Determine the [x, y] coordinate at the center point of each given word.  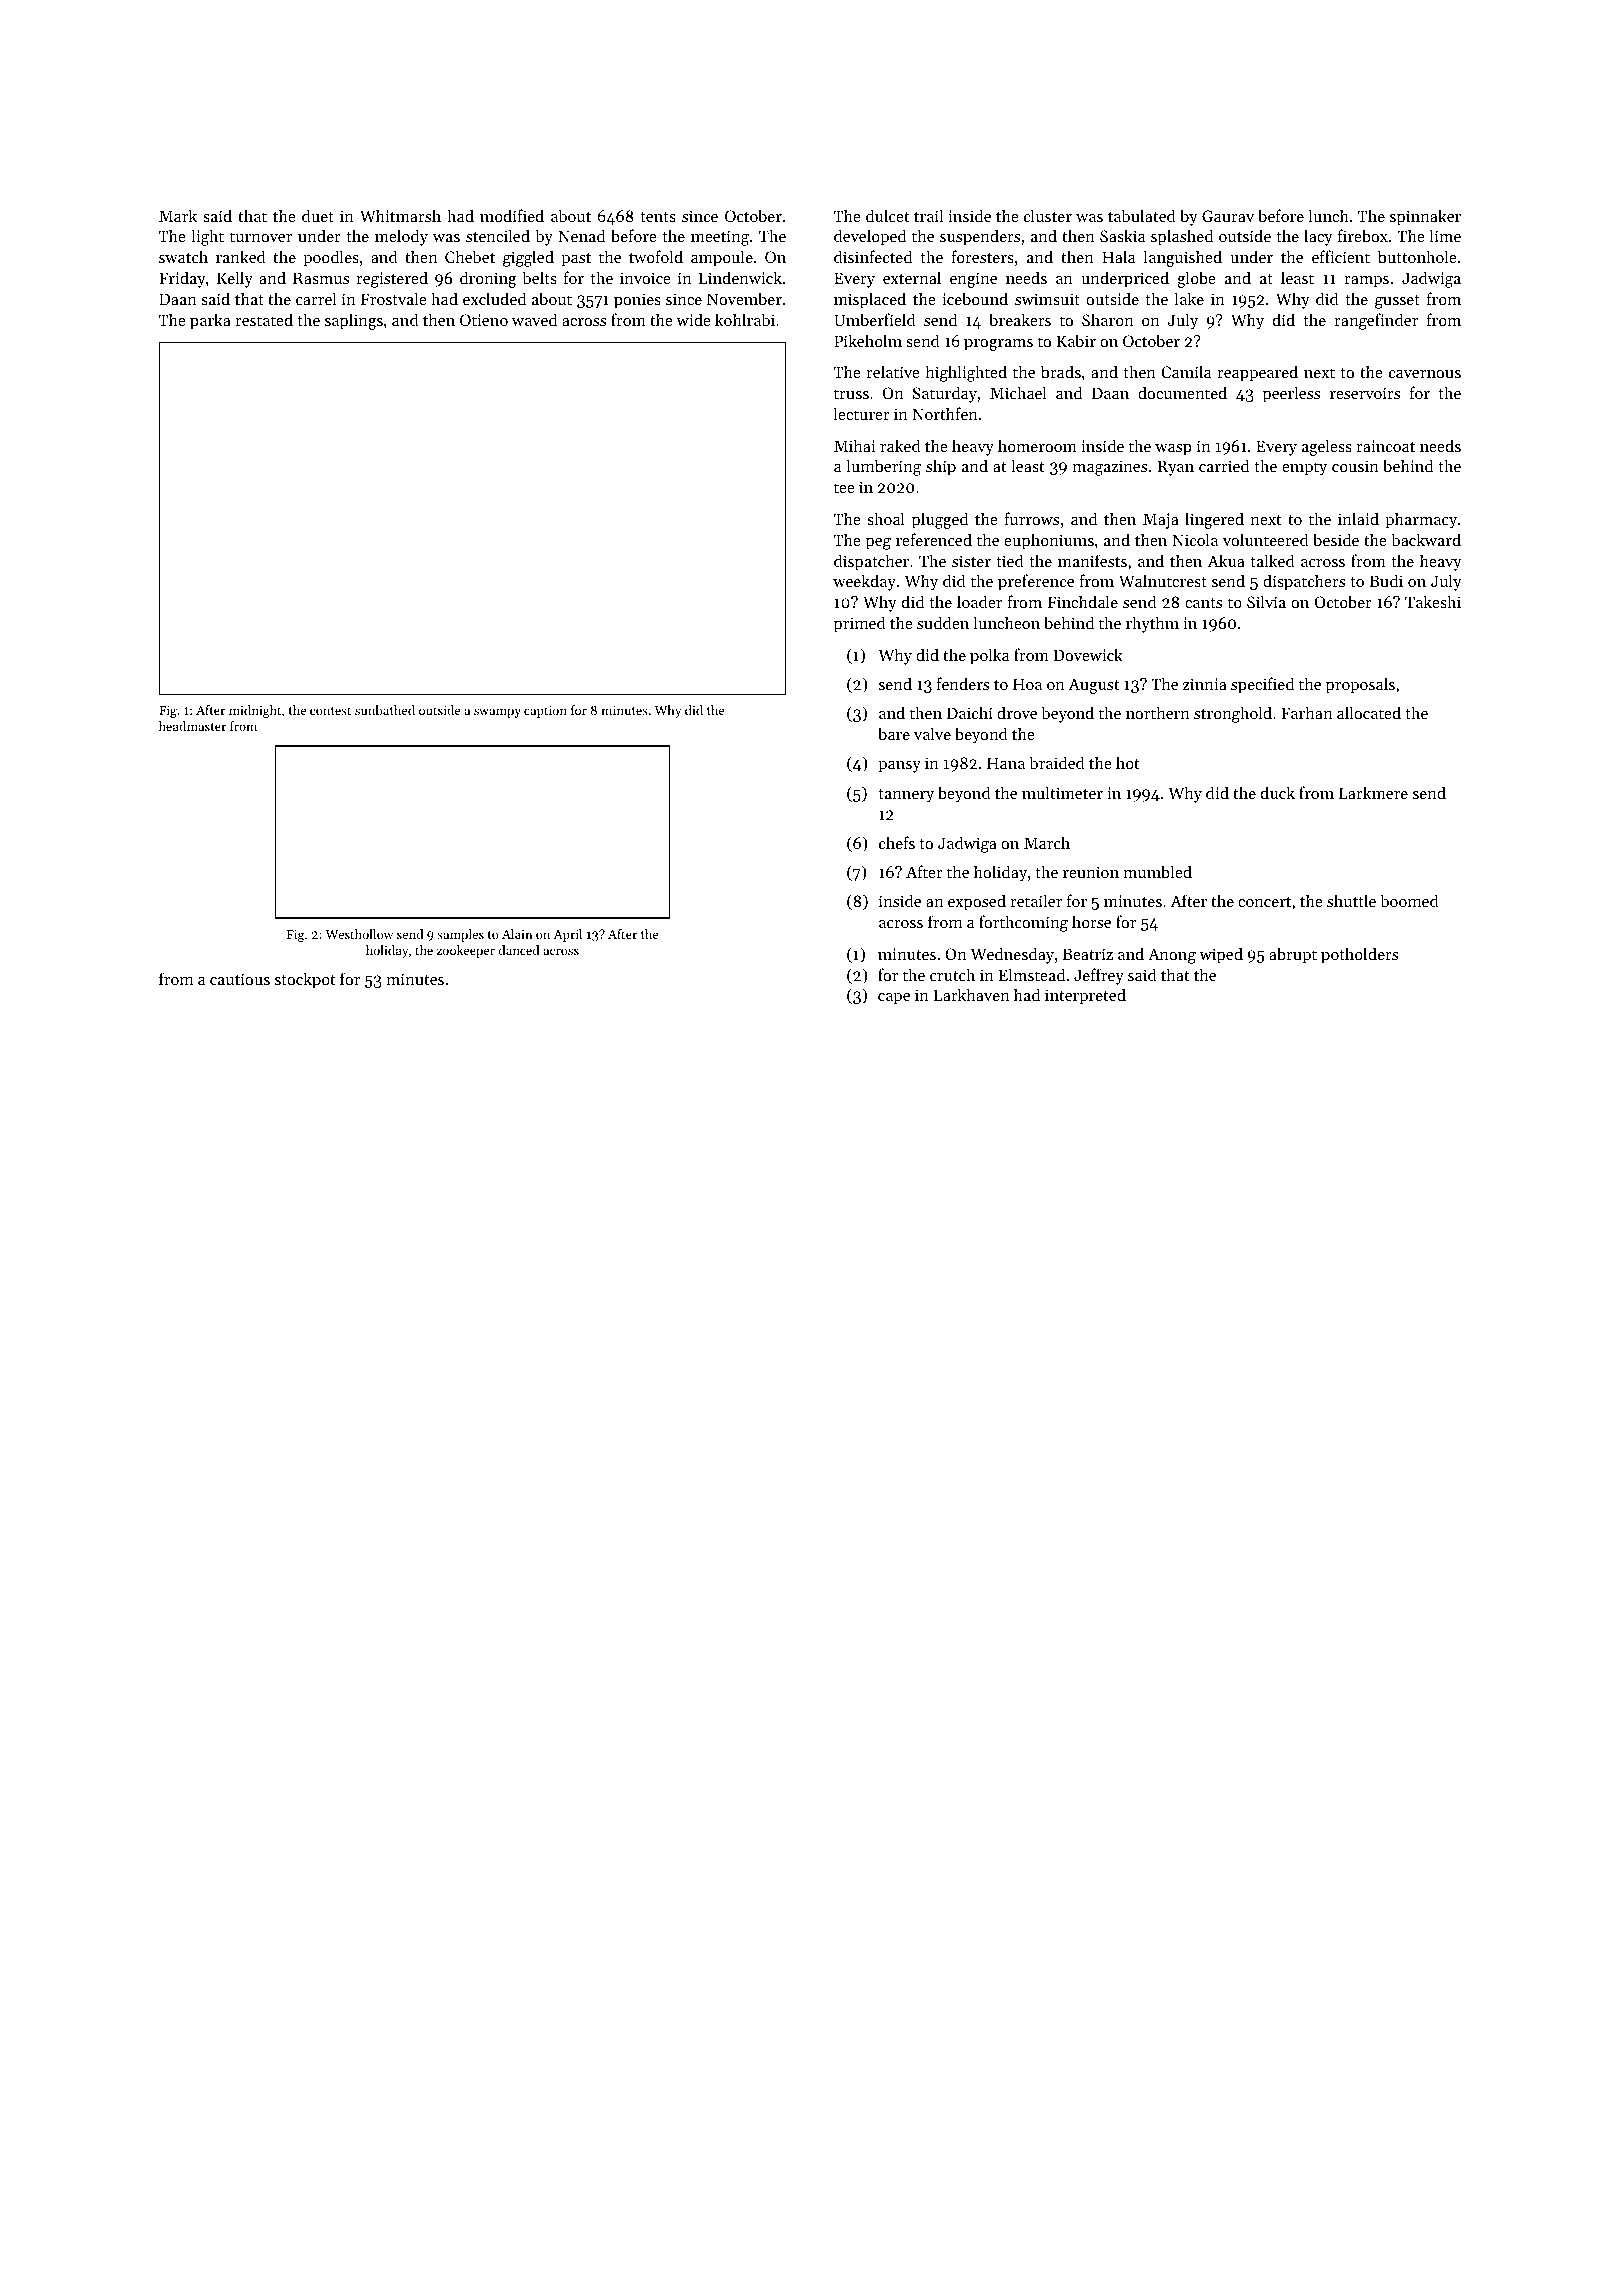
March [1047, 842]
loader [979, 601]
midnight [255, 711]
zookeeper [466, 951]
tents [658, 217]
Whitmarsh [400, 215]
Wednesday [1012, 955]
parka [210, 321]
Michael [1018, 392]
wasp [1173, 450]
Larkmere [1373, 792]
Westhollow [359, 934]
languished [1183, 258]
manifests [1092, 560]
